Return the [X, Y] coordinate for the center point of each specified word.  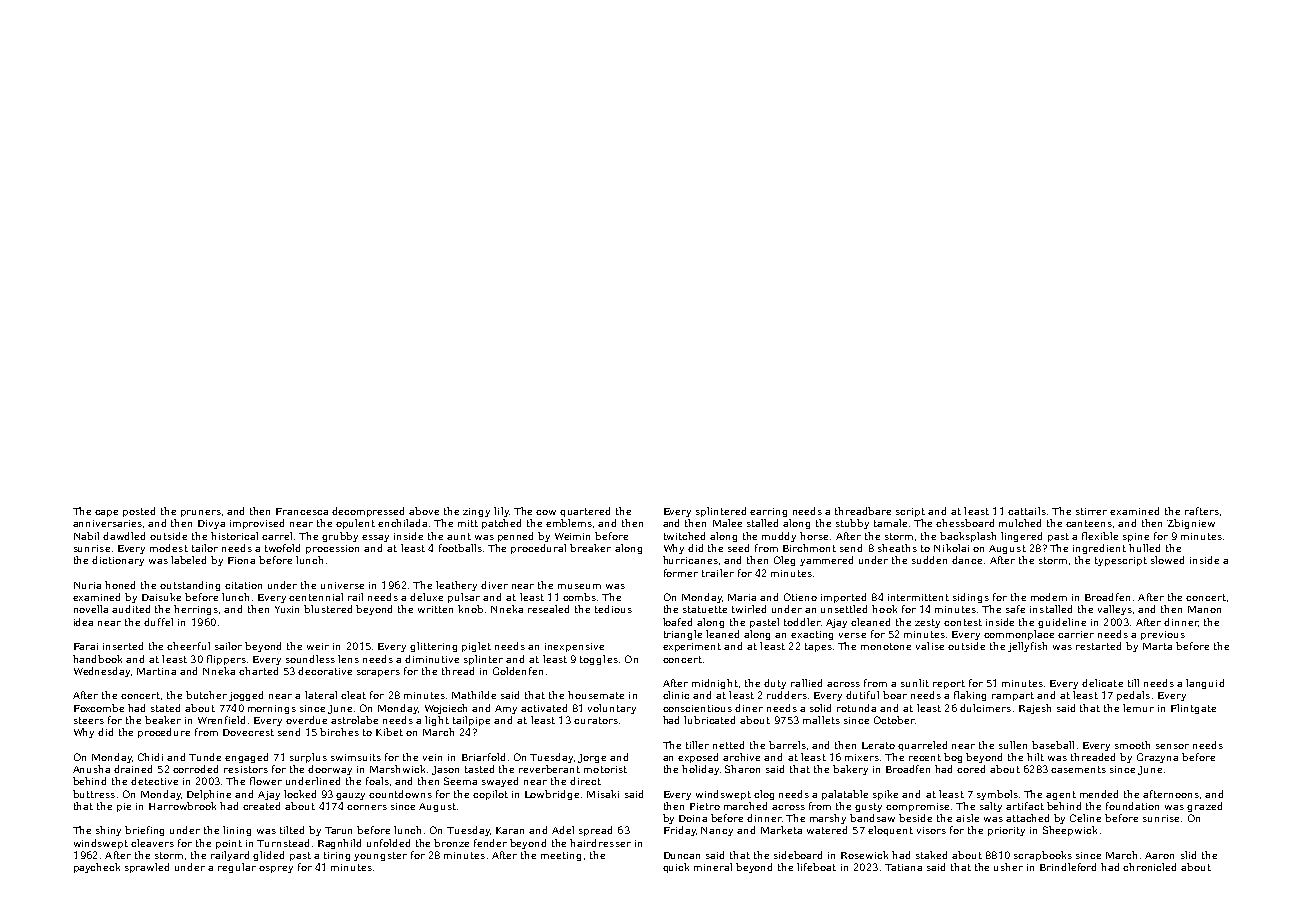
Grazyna [1157, 758]
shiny [108, 831]
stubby [852, 524]
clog [764, 795]
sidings [971, 598]
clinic [676, 695]
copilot [490, 795]
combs [579, 597]
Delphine [209, 795]
